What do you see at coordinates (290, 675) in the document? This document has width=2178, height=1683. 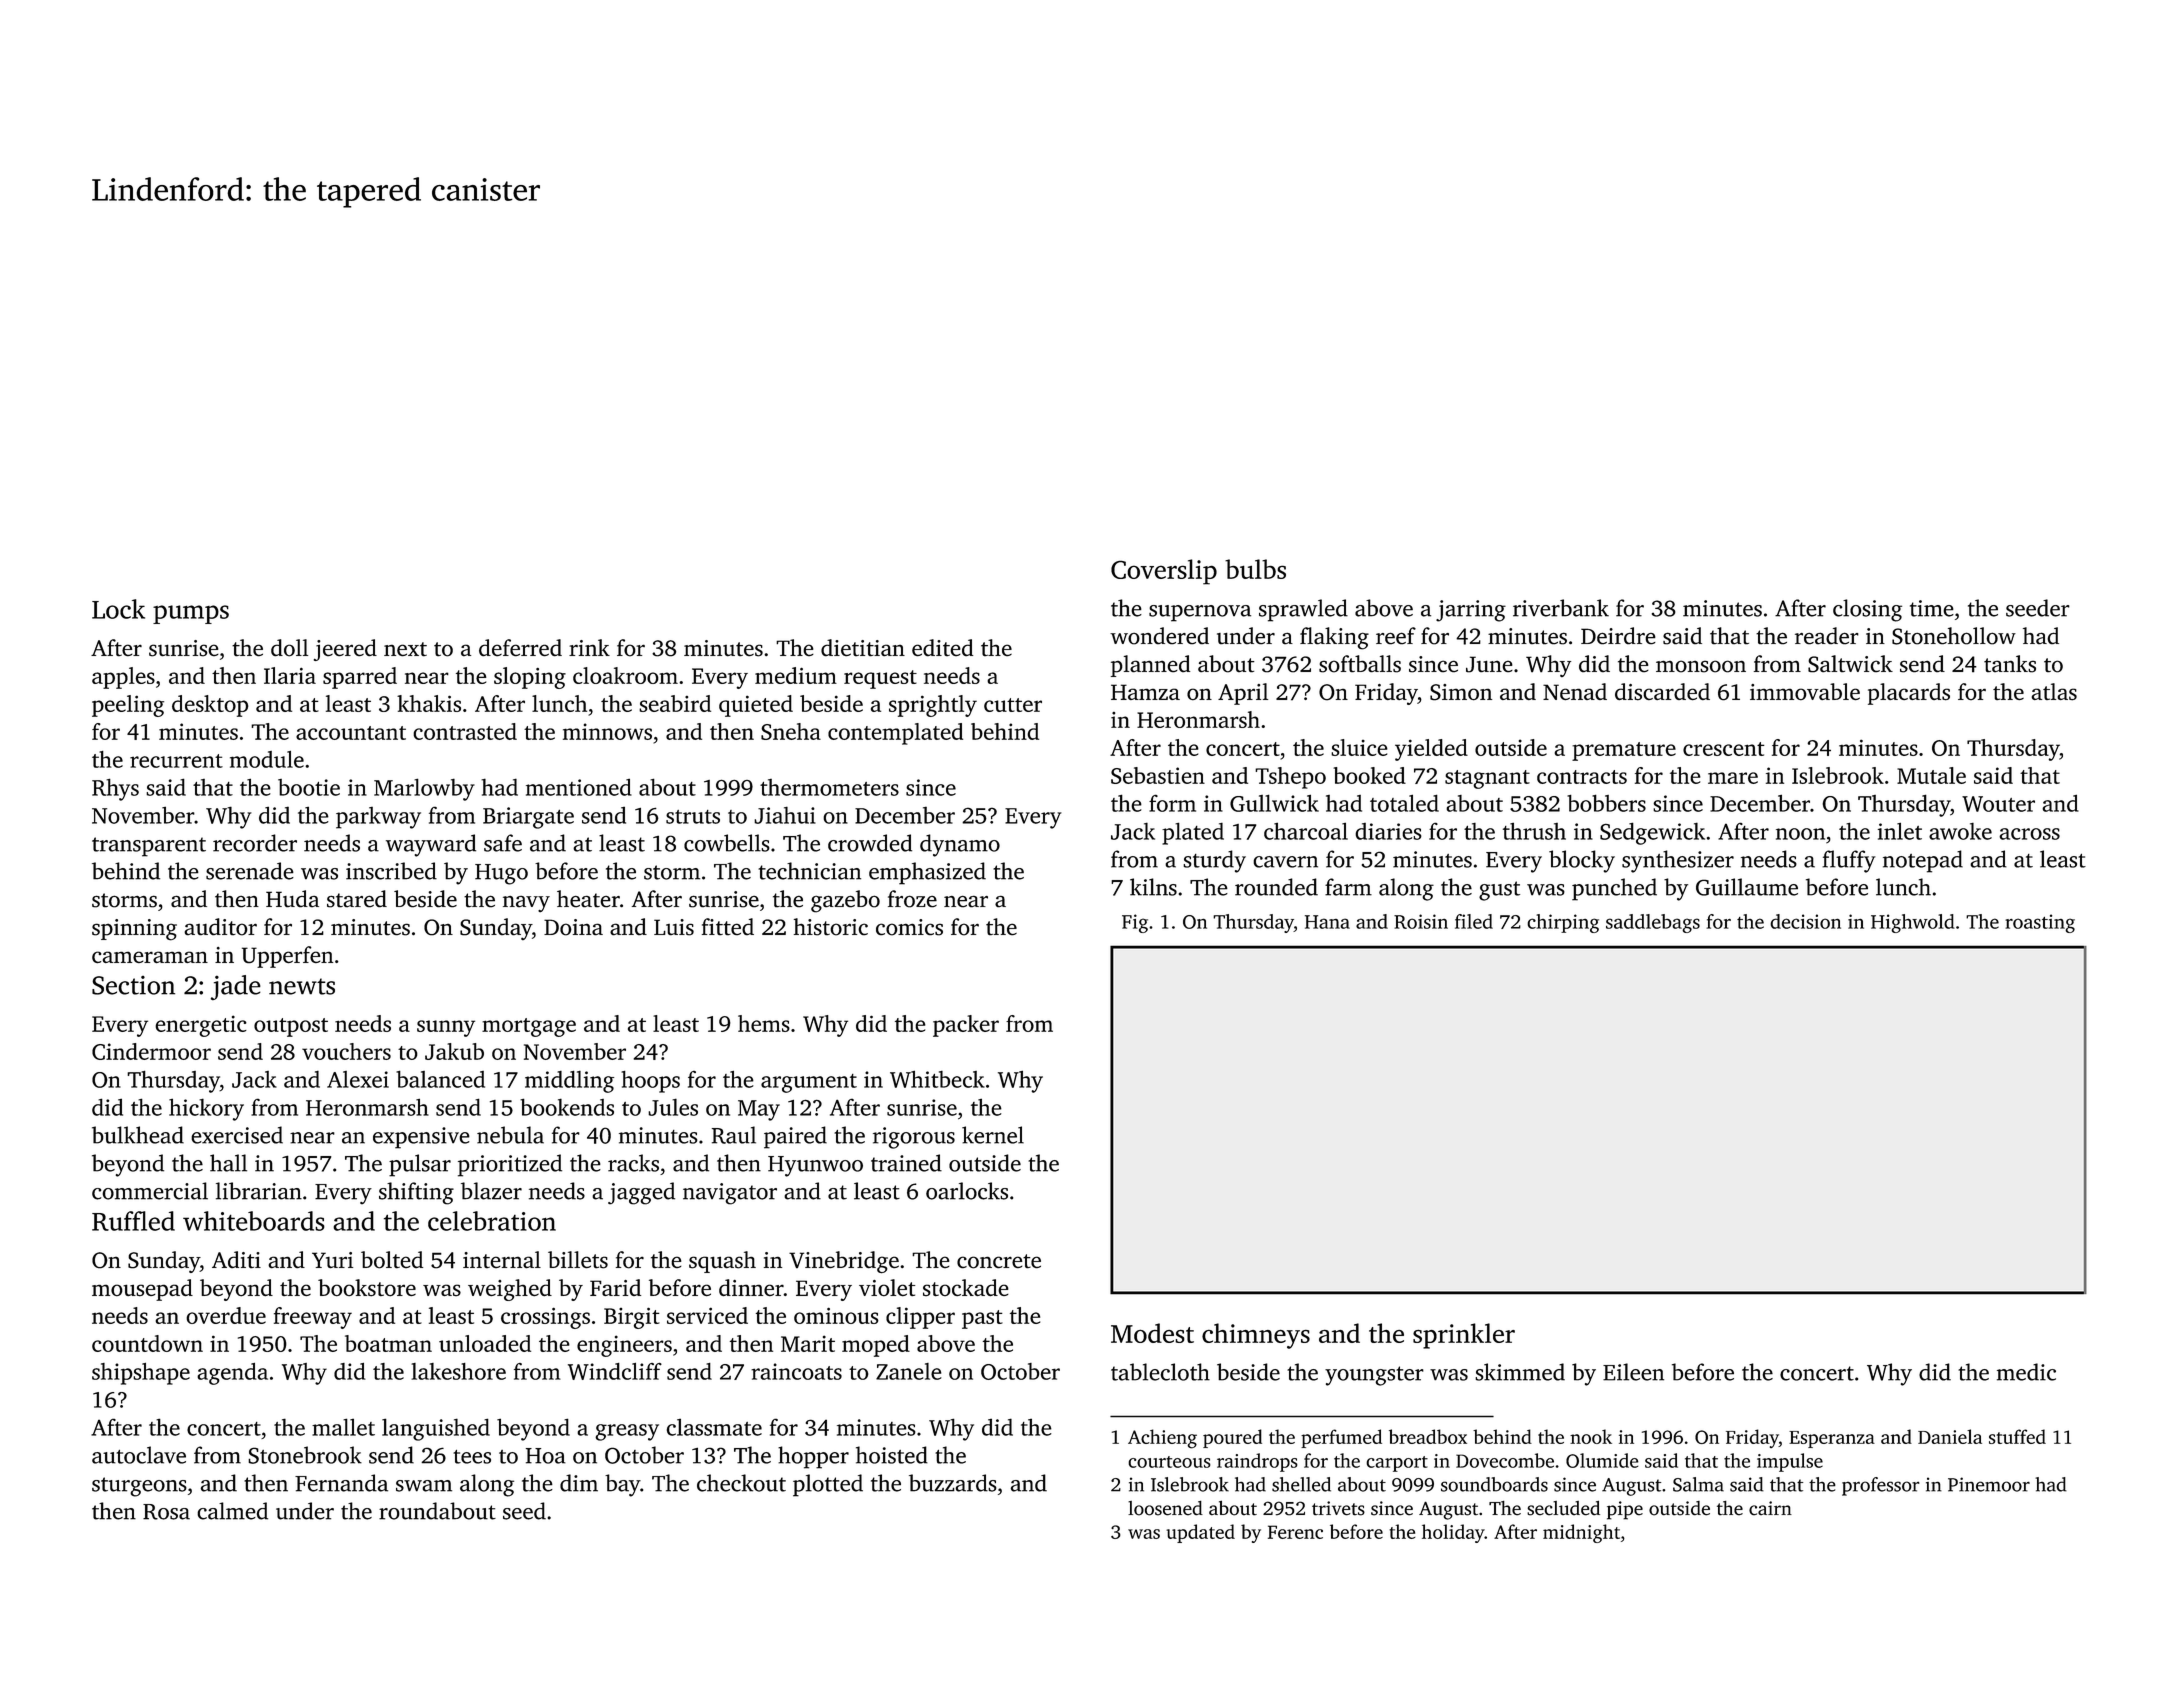 I see `Ilaria` at bounding box center [290, 675].
